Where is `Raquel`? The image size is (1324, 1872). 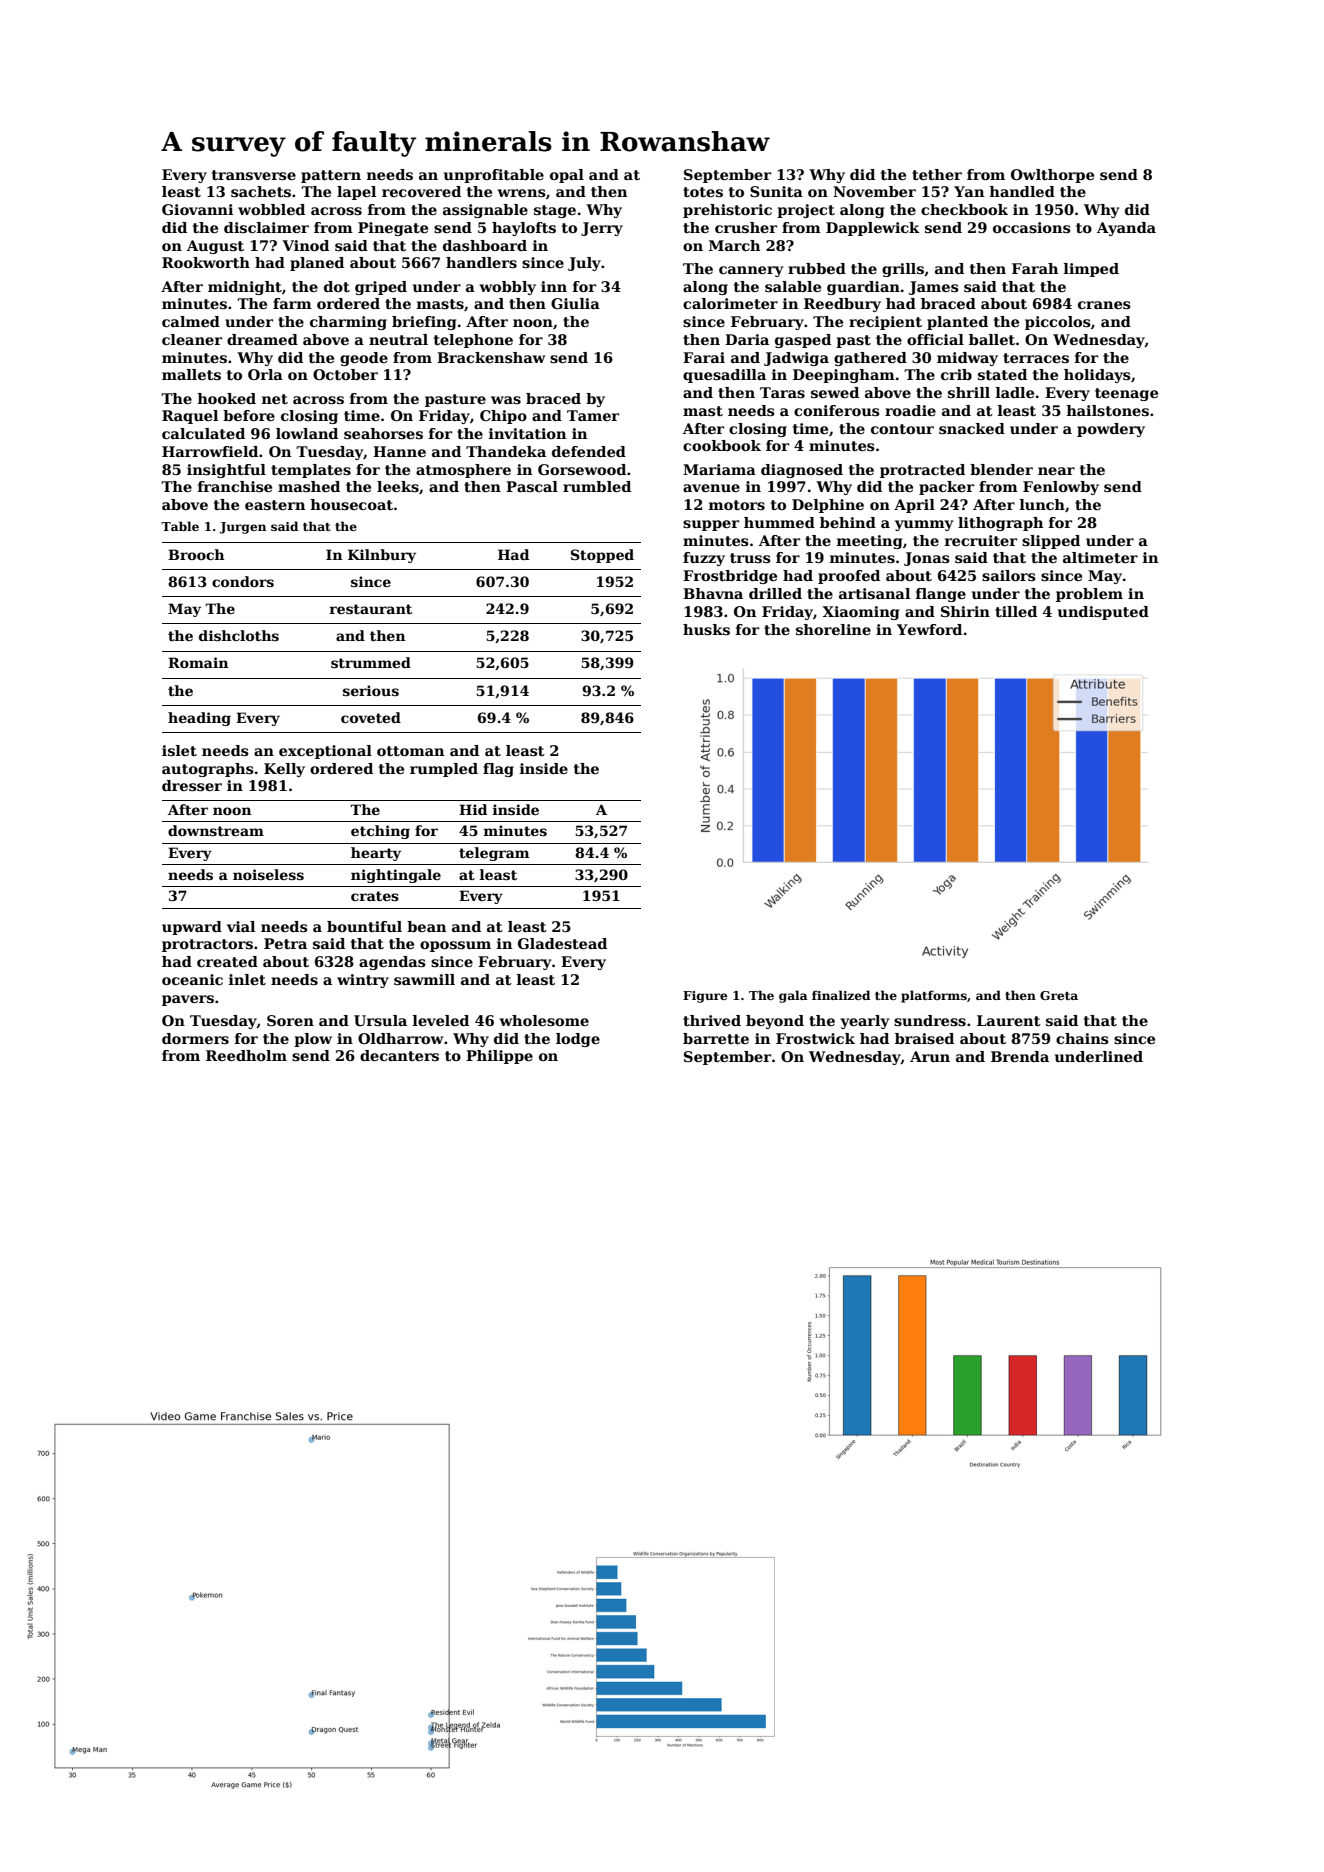
Raquel is located at coordinates (190, 417).
